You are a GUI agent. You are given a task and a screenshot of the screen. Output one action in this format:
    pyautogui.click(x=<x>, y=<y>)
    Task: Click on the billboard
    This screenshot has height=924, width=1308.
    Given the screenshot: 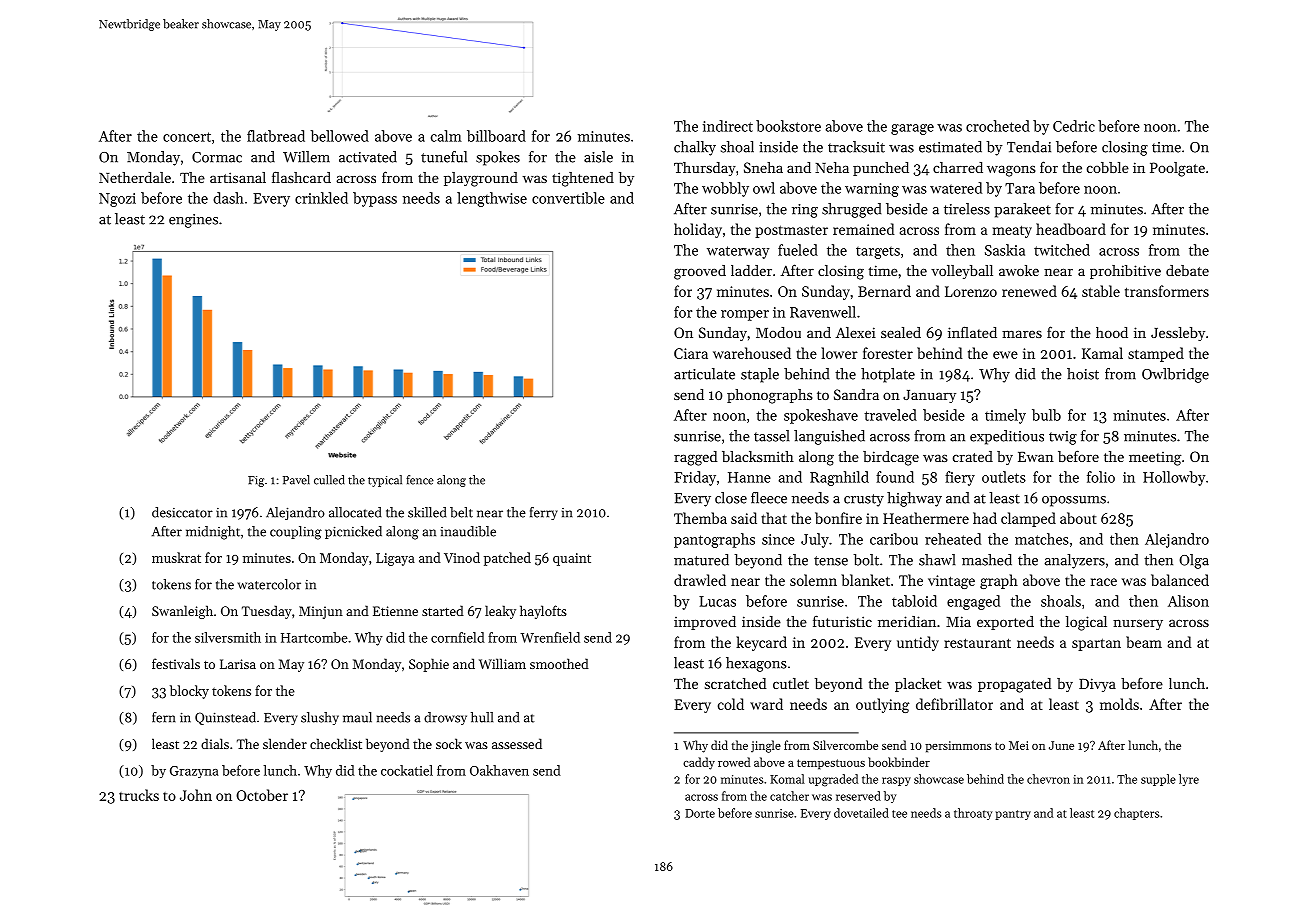 What is the action you would take?
    pyautogui.click(x=496, y=136)
